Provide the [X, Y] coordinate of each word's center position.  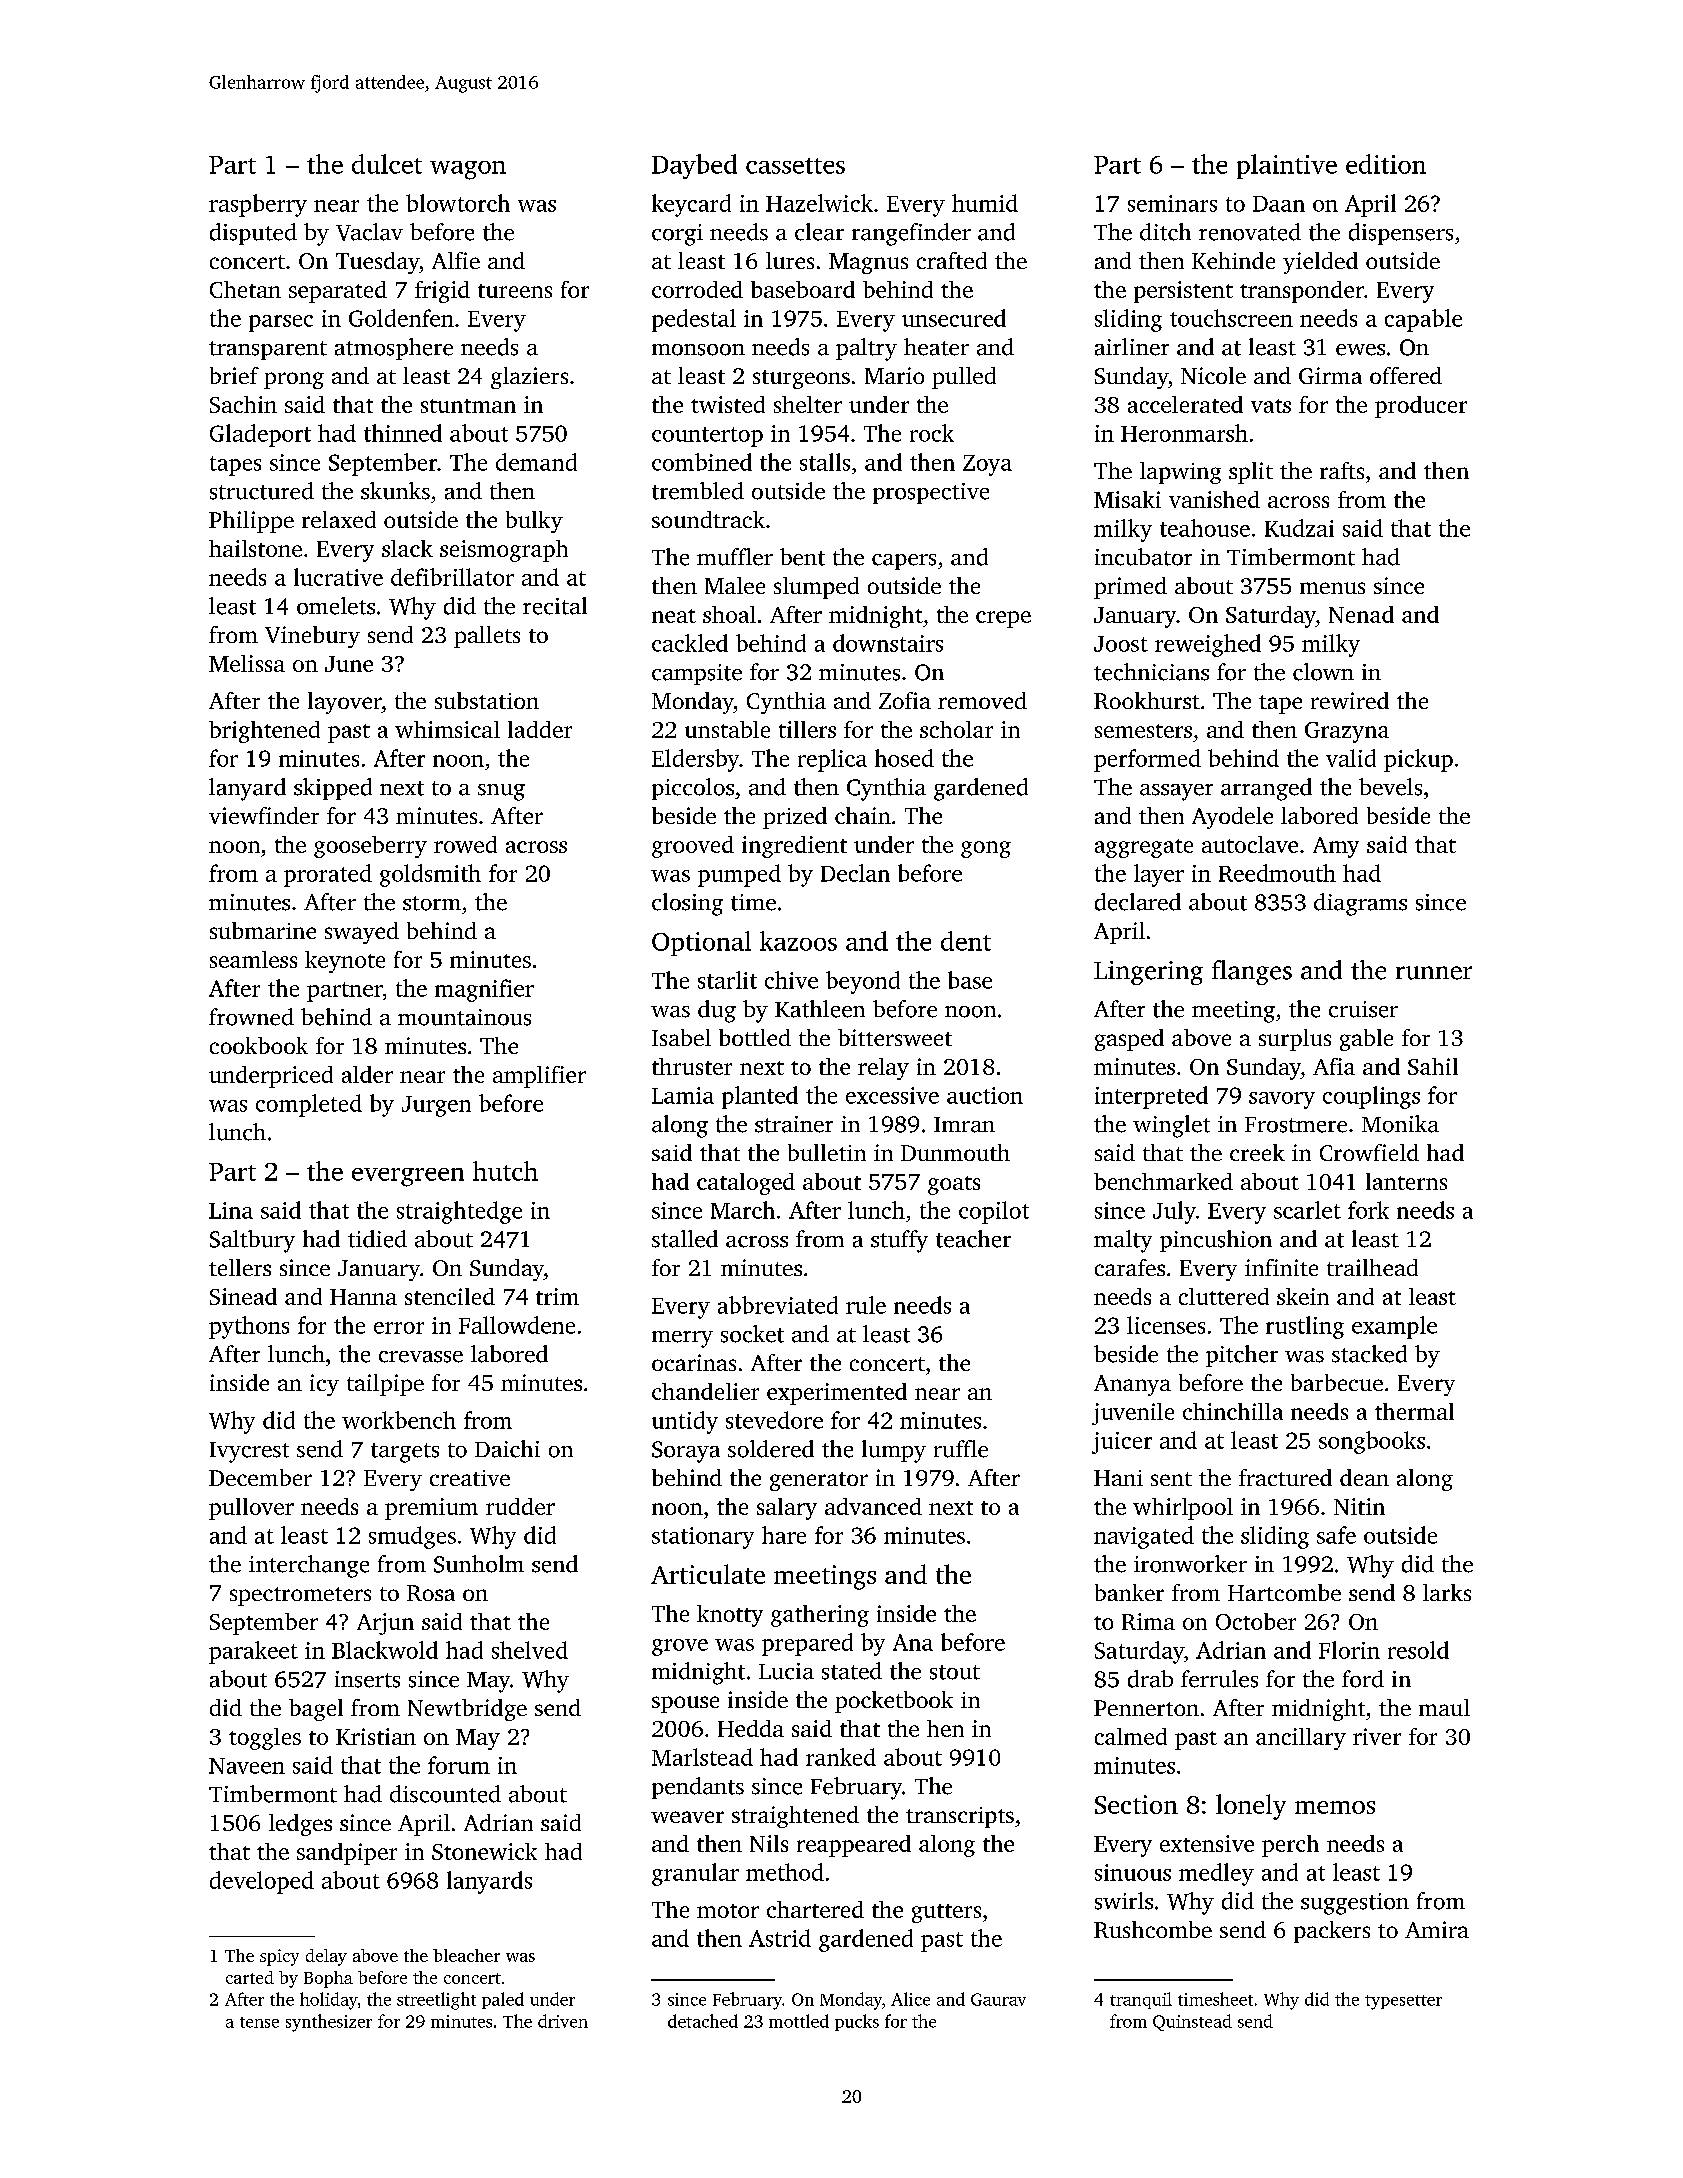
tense [259, 2022]
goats [954, 1185]
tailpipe [385, 1385]
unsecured [954, 318]
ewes [1360, 350]
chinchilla [1233, 1411]
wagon [468, 170]
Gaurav [998, 1999]
